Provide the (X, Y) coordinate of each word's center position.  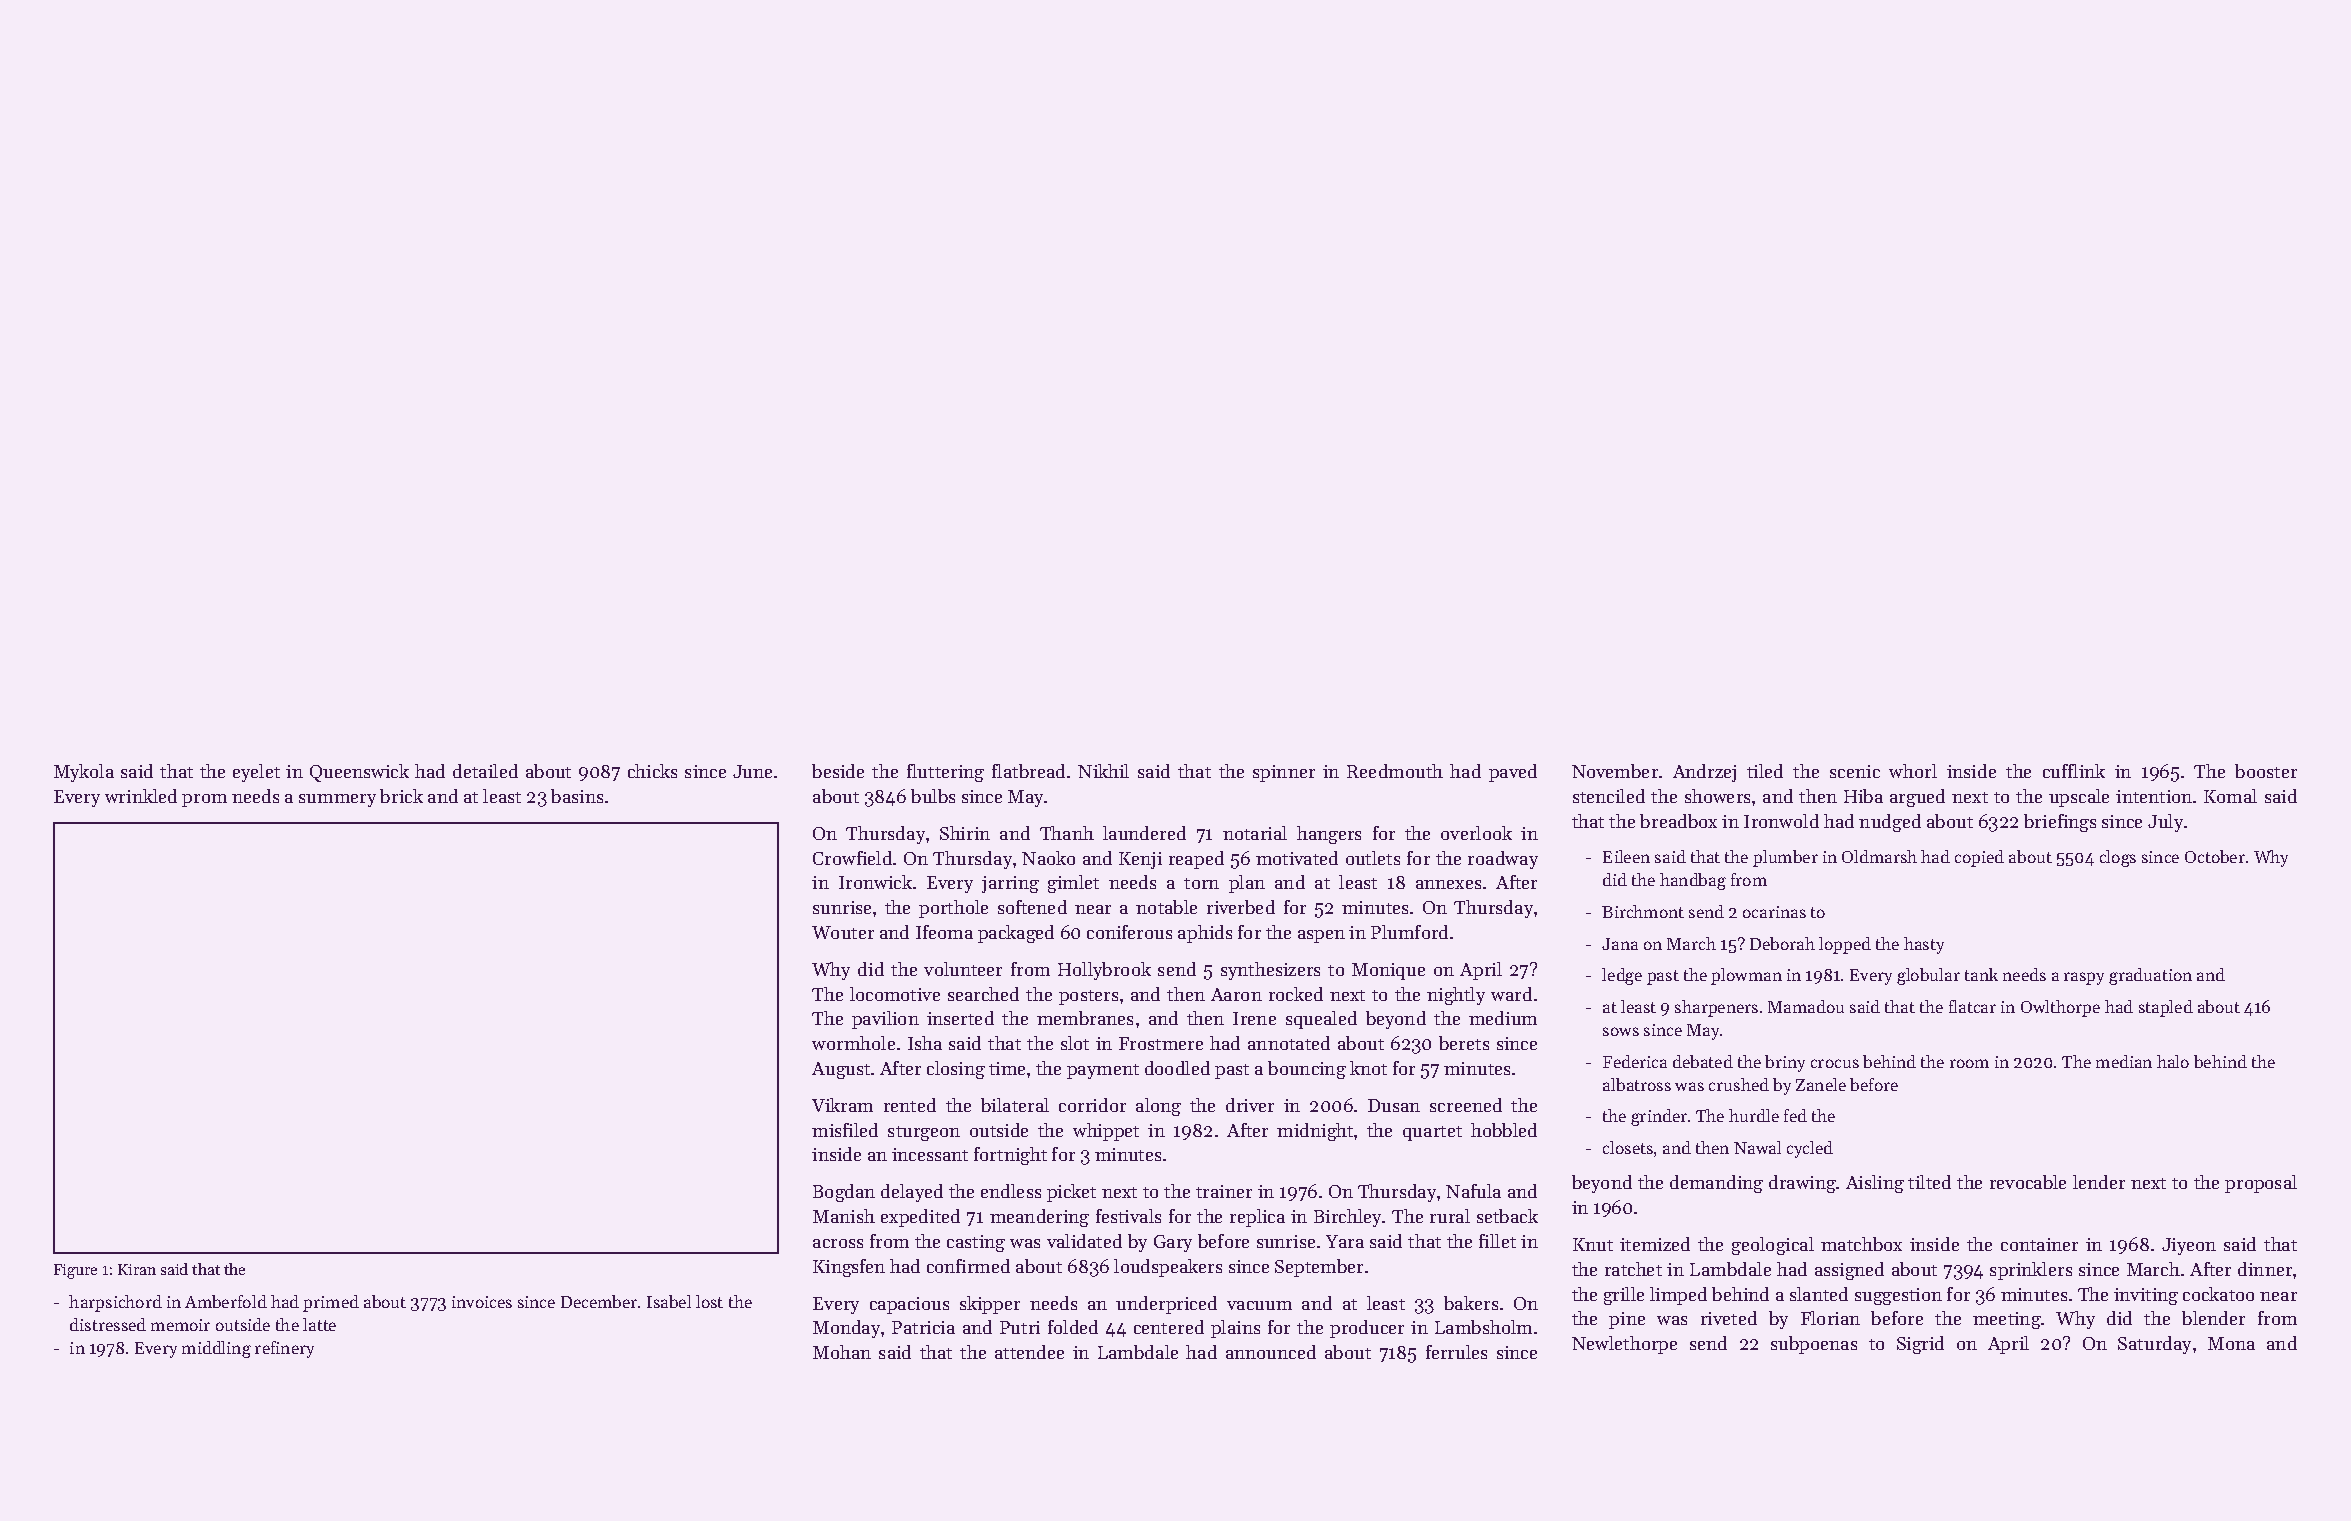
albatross (1637, 1084)
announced (1271, 1352)
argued (1917, 798)
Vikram (842, 1105)
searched (983, 994)
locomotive (895, 994)
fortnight (1010, 1156)
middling (216, 1349)
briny (1785, 1063)
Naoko (1048, 858)
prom (204, 800)
